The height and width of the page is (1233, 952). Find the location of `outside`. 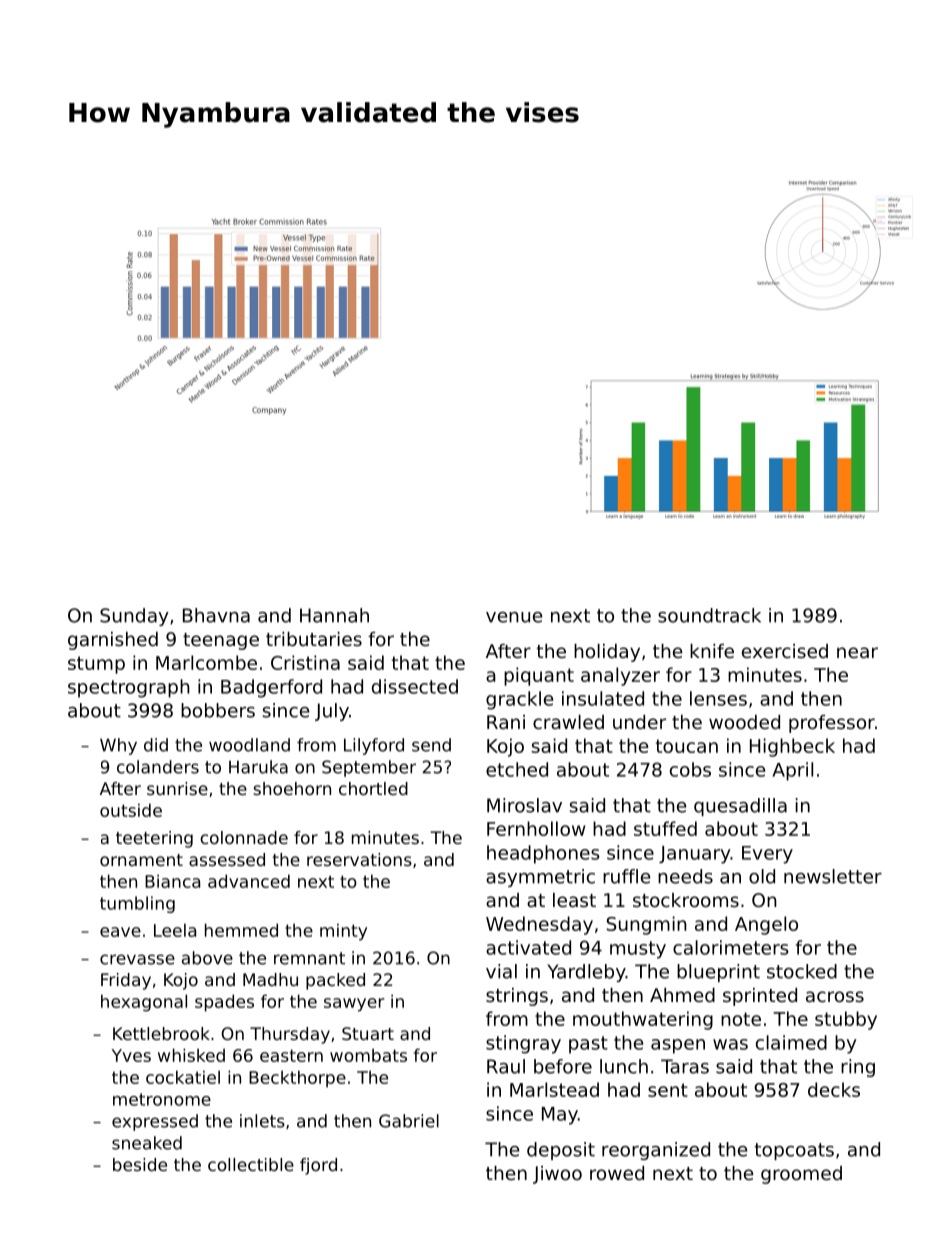

outside is located at coordinates (131, 810).
